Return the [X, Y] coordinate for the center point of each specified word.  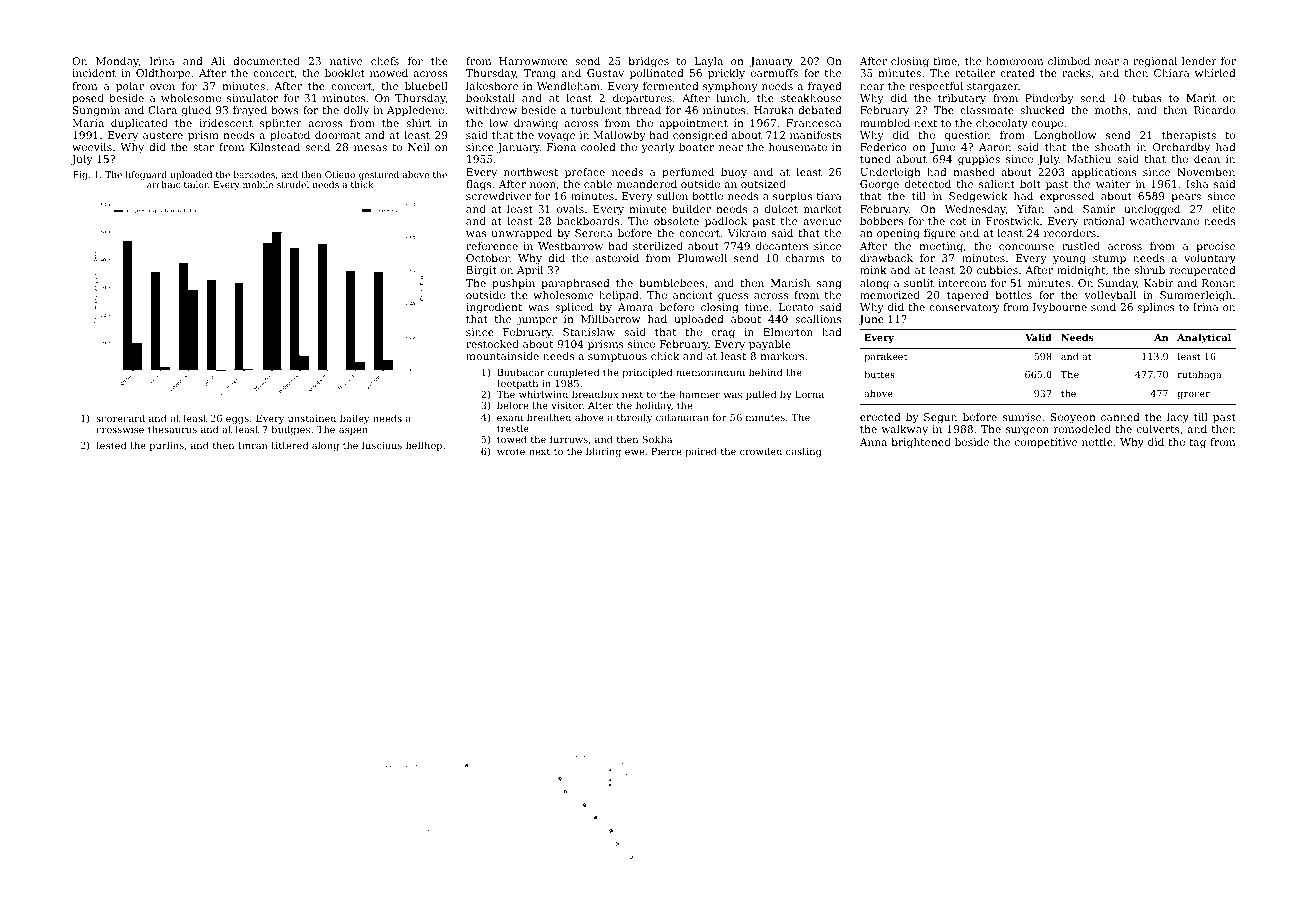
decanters [782, 246]
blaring [603, 452]
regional [1155, 62]
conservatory [964, 309]
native [346, 61]
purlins [167, 446]
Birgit [481, 271]
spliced [574, 308]
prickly [726, 74]
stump [1109, 259]
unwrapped [522, 234]
